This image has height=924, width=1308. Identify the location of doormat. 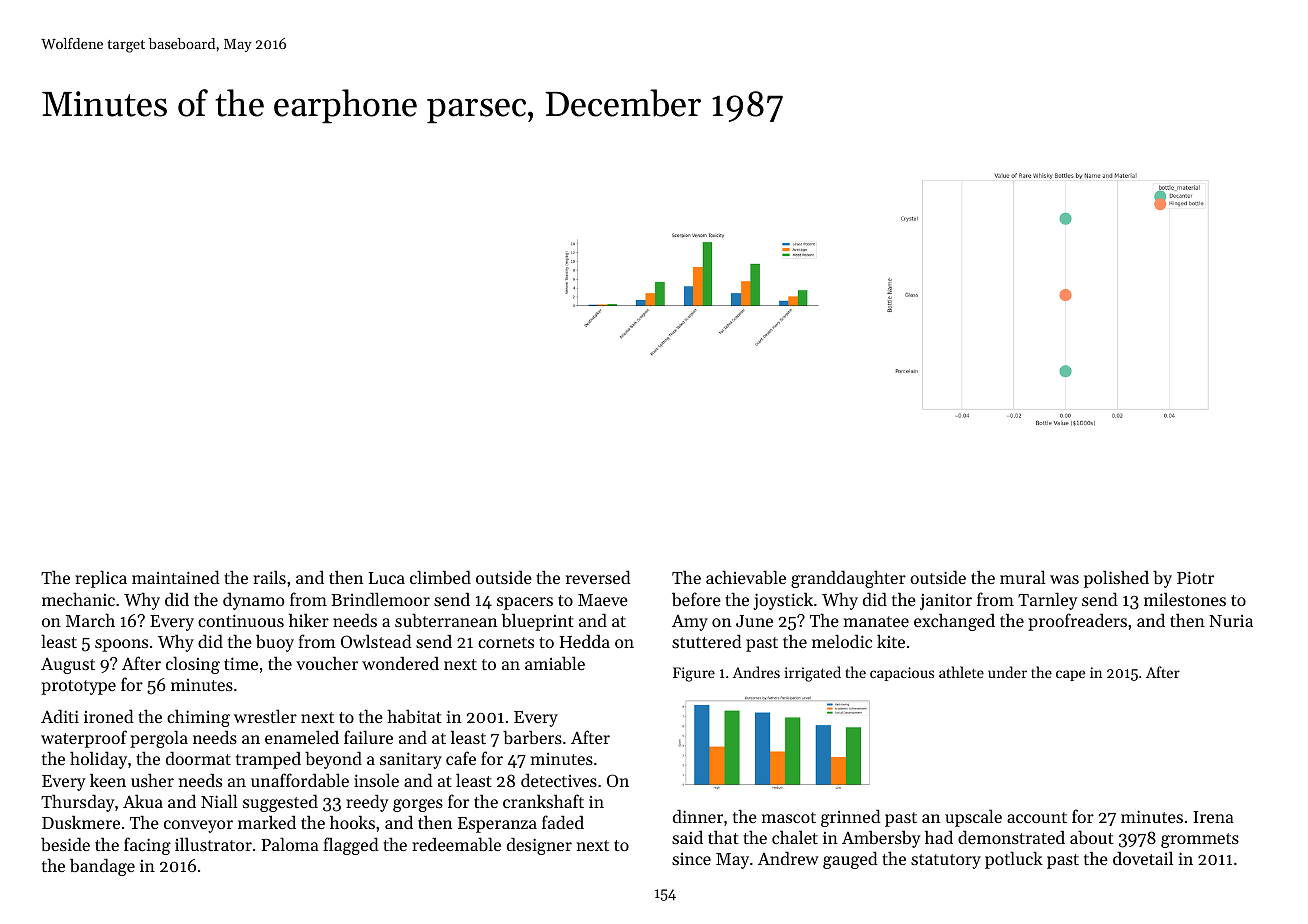
(198, 758).
